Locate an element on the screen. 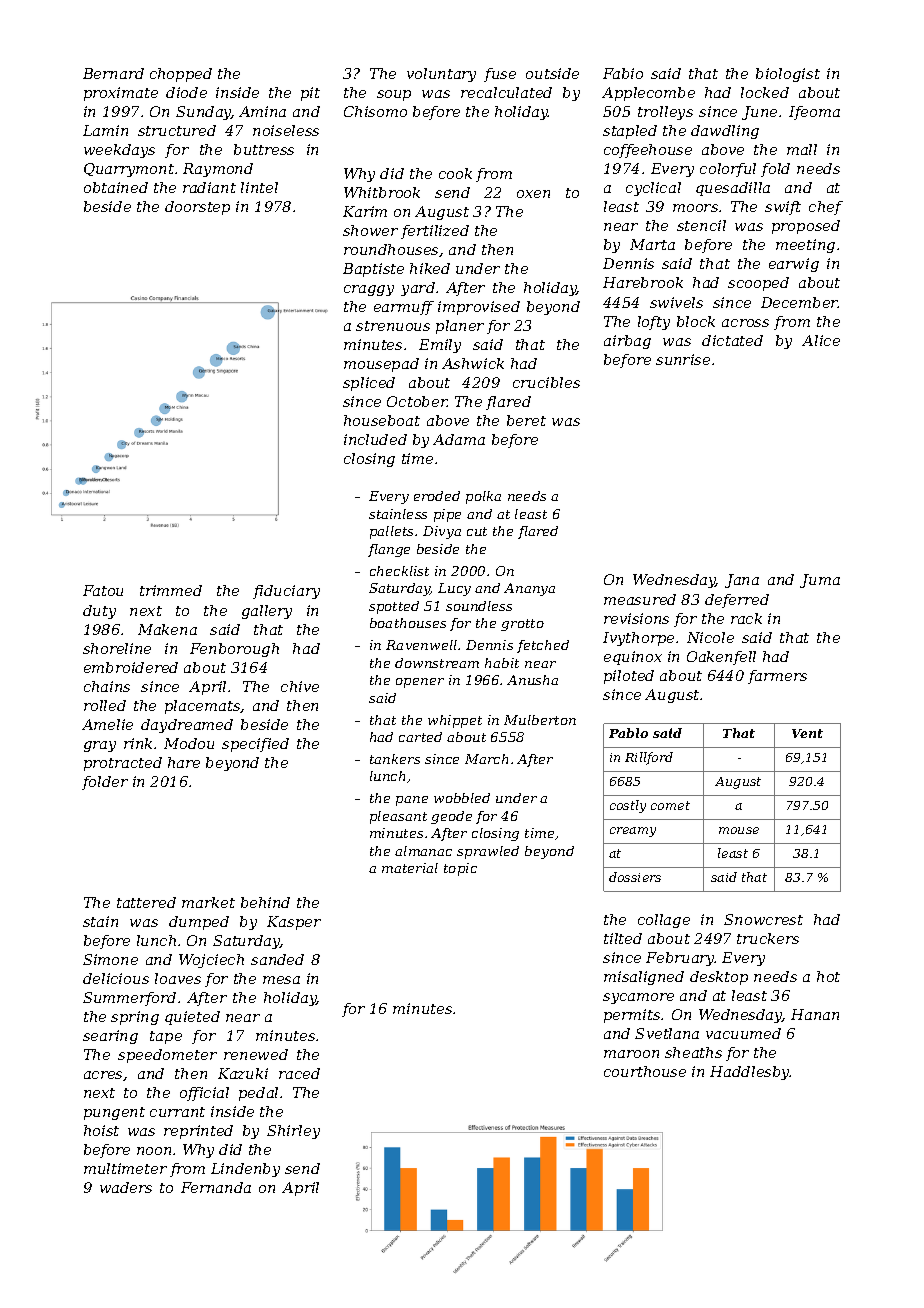  maroon is located at coordinates (631, 1054).
